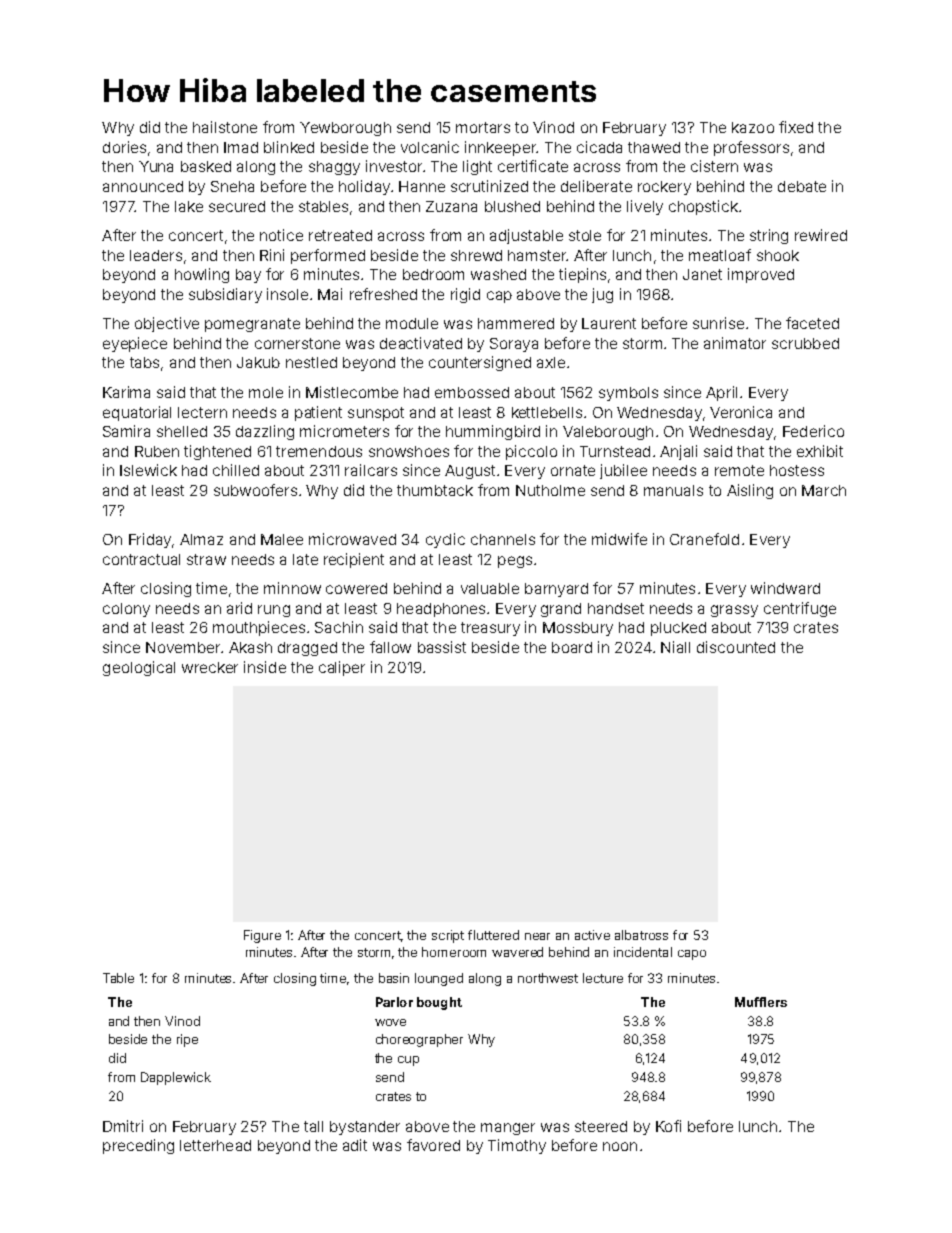 The image size is (952, 1233). What do you see at coordinates (736, 647) in the image?
I see `discounted` at bounding box center [736, 647].
